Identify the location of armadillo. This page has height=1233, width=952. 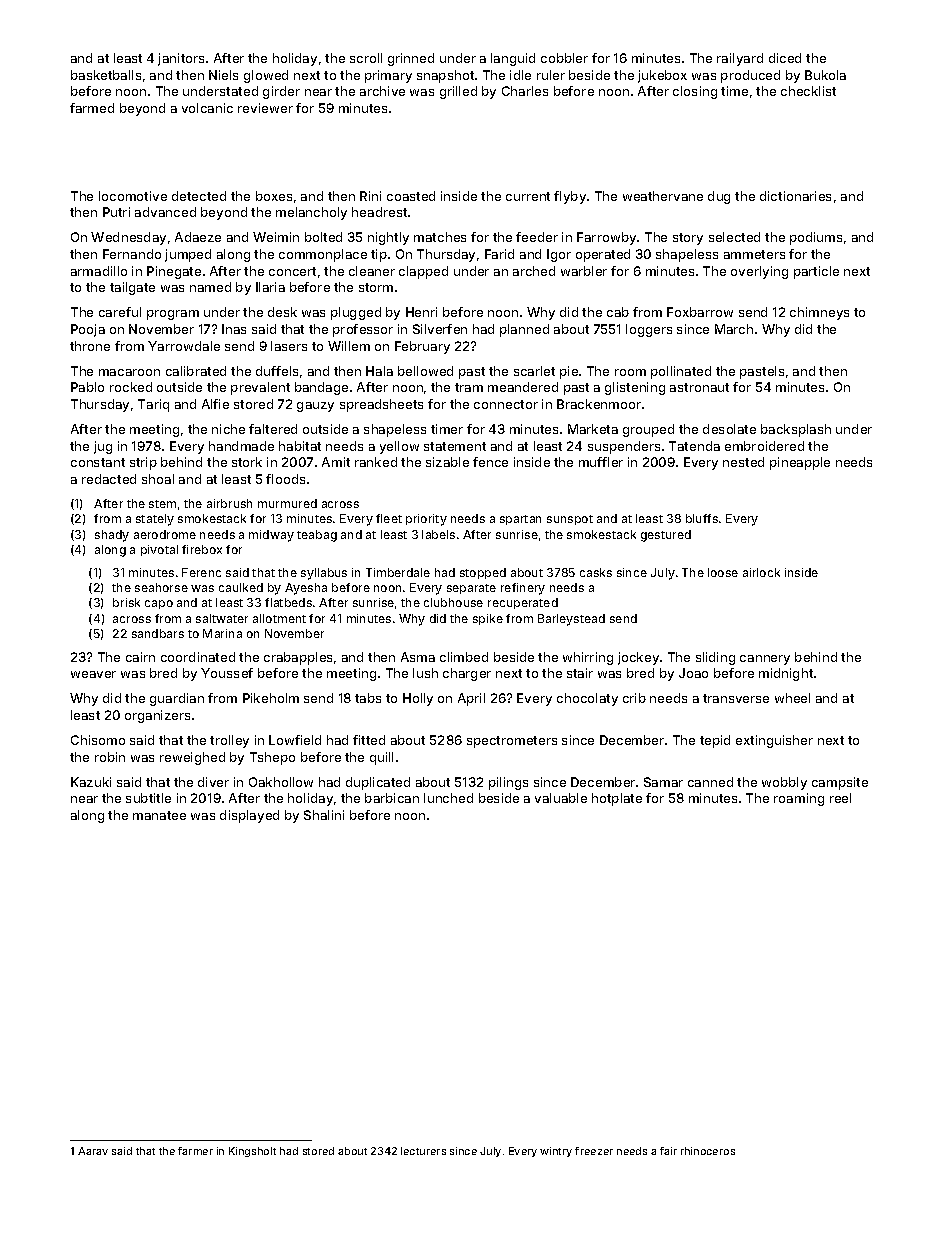
(99, 271).
